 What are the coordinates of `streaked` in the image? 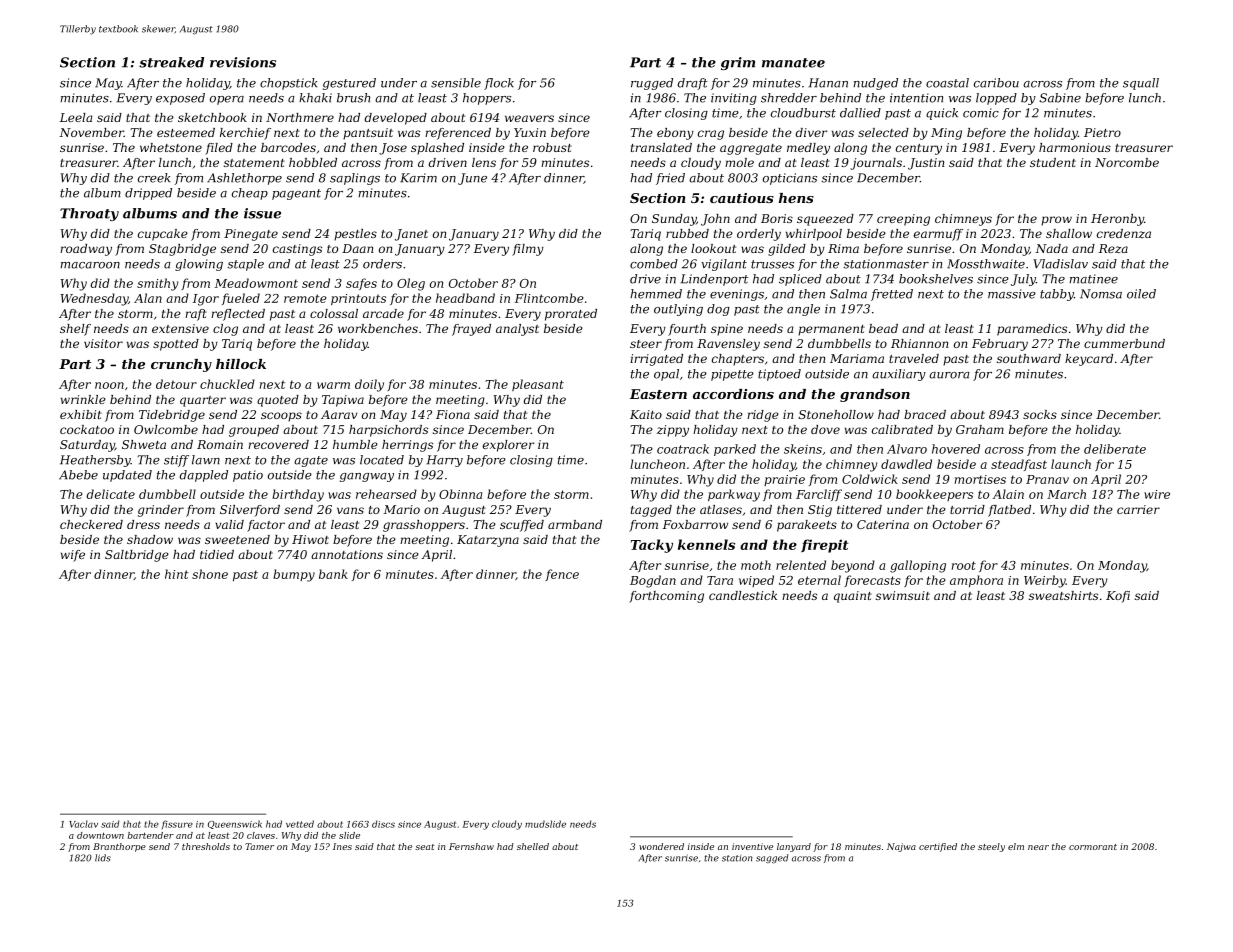 It's located at (171, 62).
